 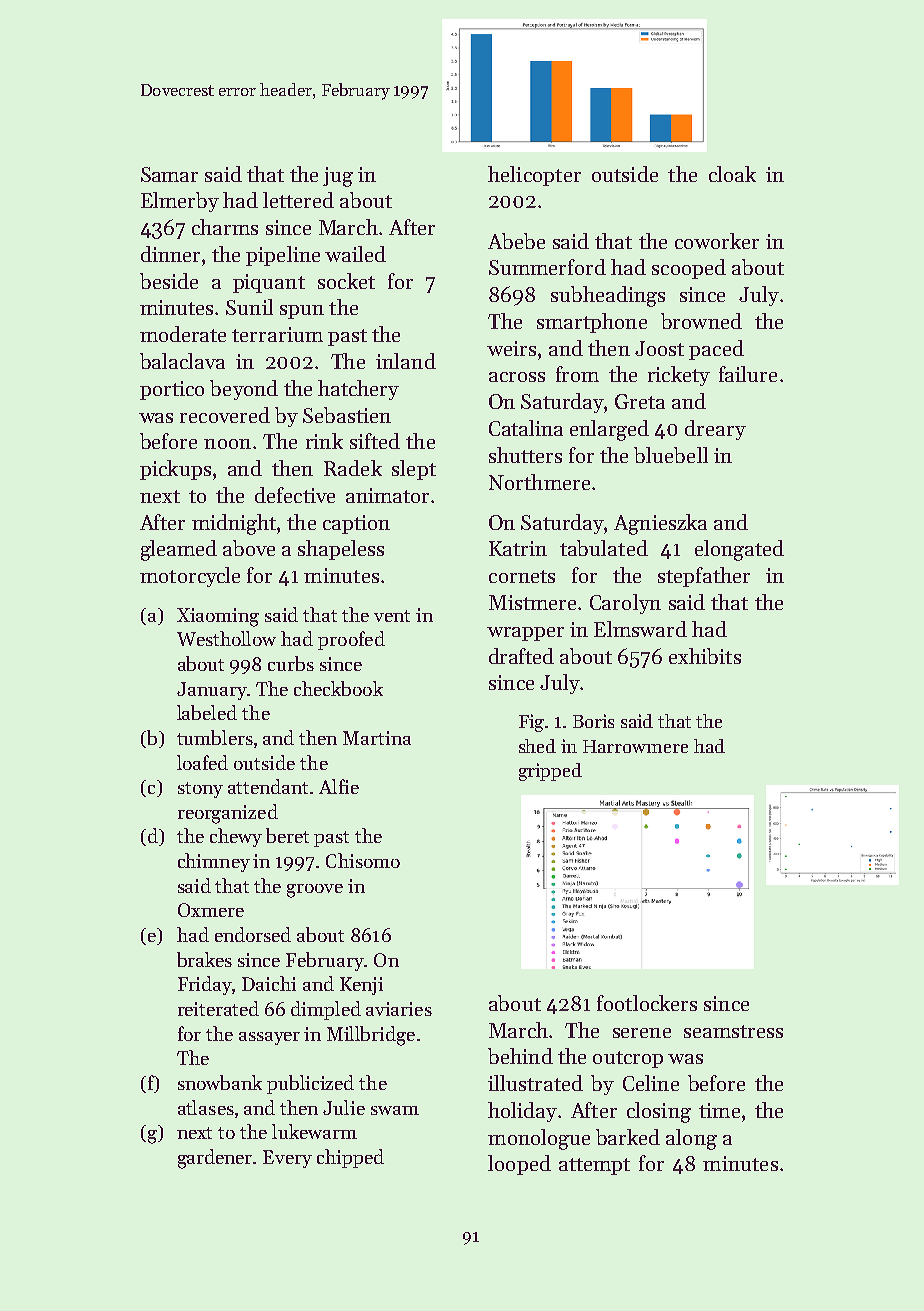 What do you see at coordinates (358, 390) in the screenshot?
I see `hatchery` at bounding box center [358, 390].
